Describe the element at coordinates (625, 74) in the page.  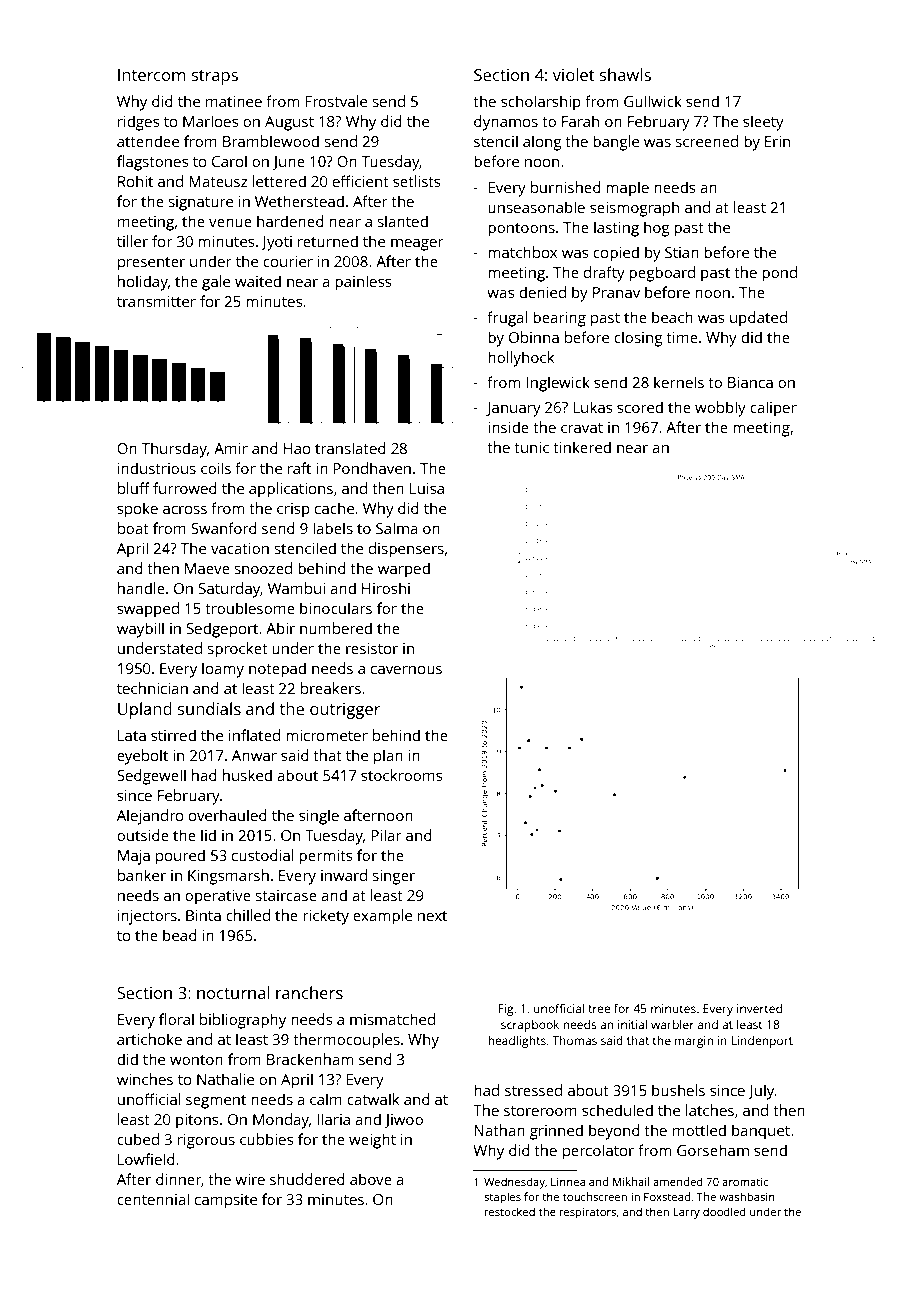
I see `shawls` at that location.
